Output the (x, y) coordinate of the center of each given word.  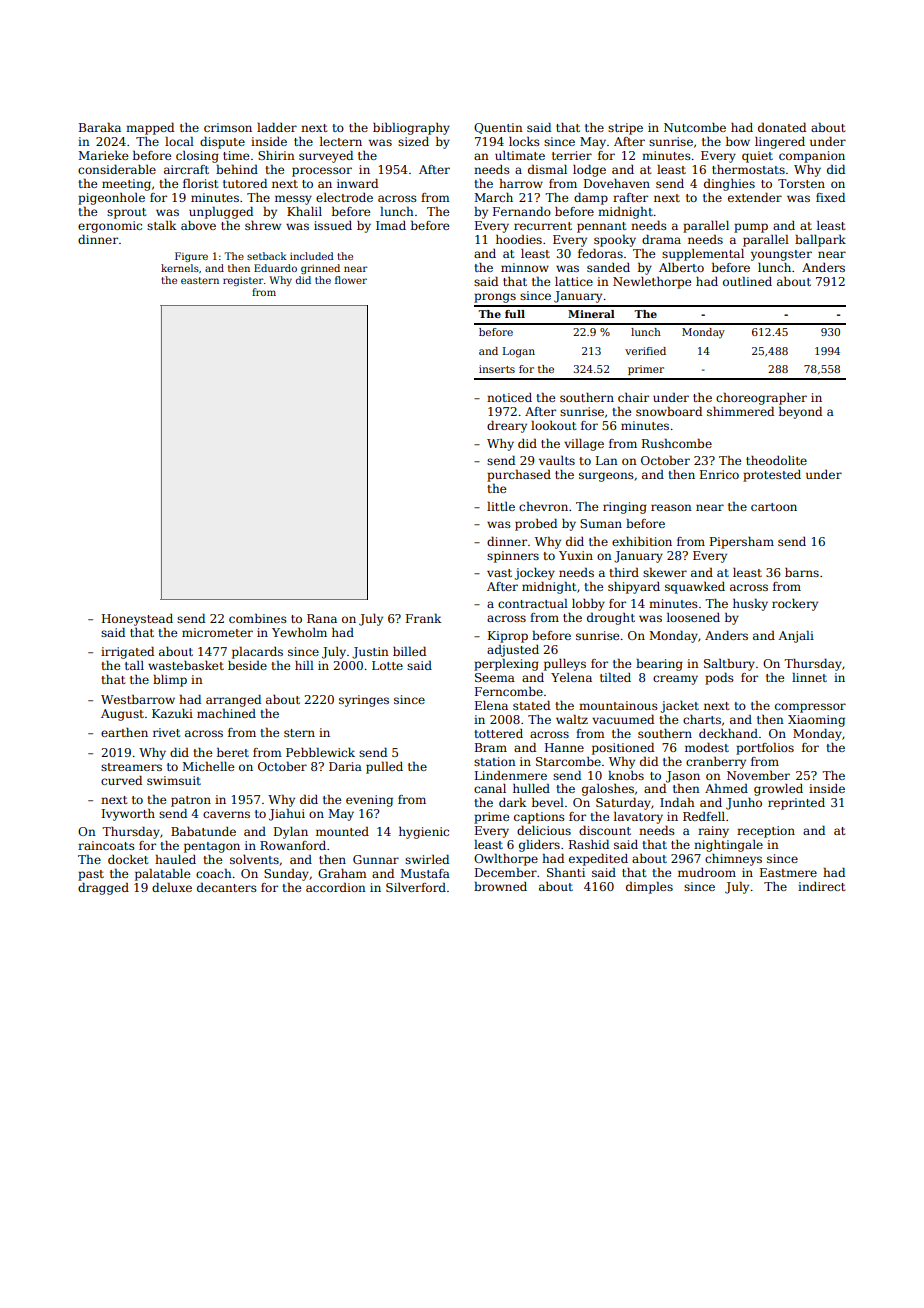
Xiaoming (816, 721)
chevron (543, 506)
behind (237, 169)
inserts (497, 369)
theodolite (776, 460)
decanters (227, 887)
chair (633, 397)
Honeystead (137, 620)
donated (782, 127)
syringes (364, 701)
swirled (427, 859)
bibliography (411, 129)
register (243, 281)
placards (257, 653)
